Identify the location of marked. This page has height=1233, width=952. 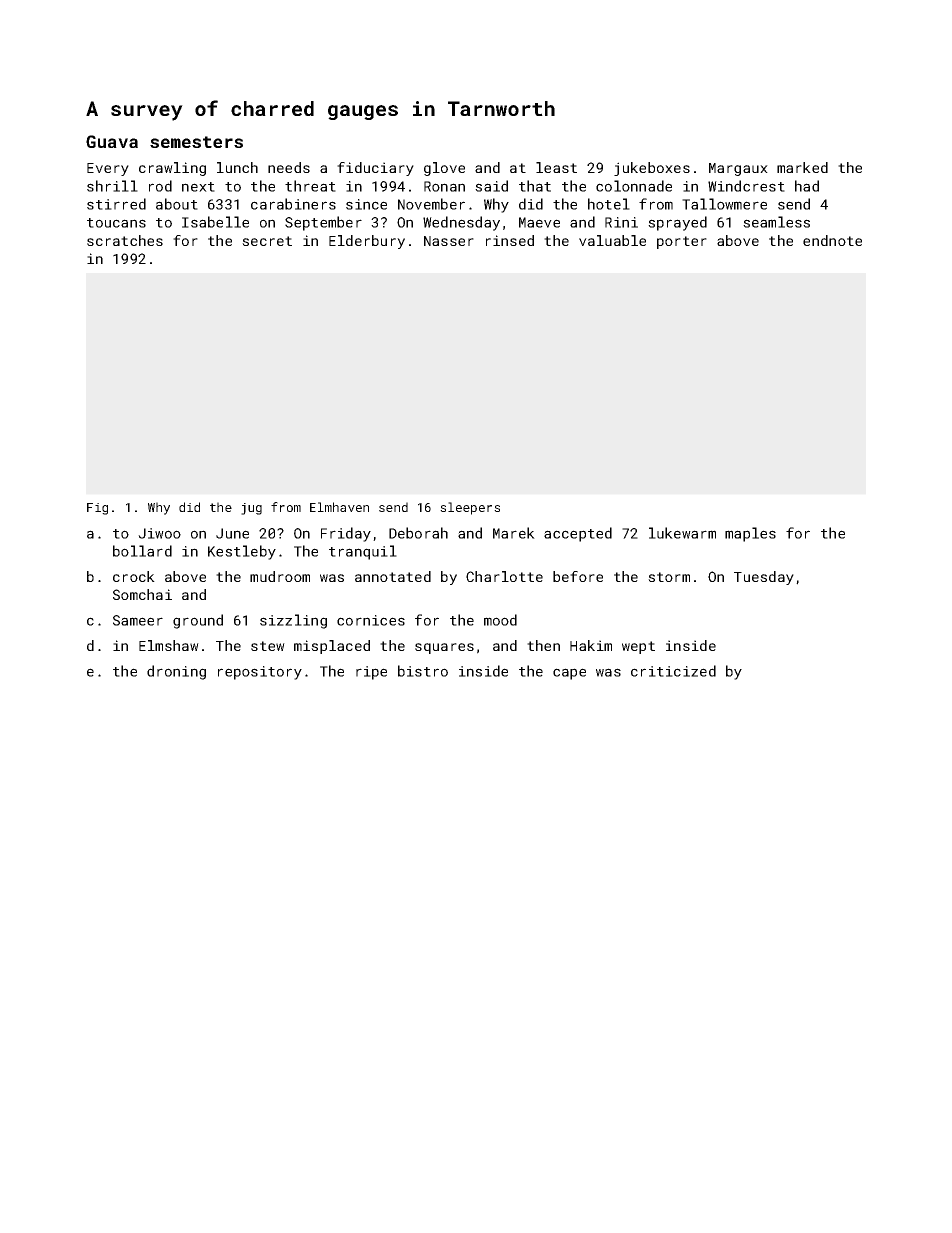
(802, 167).
